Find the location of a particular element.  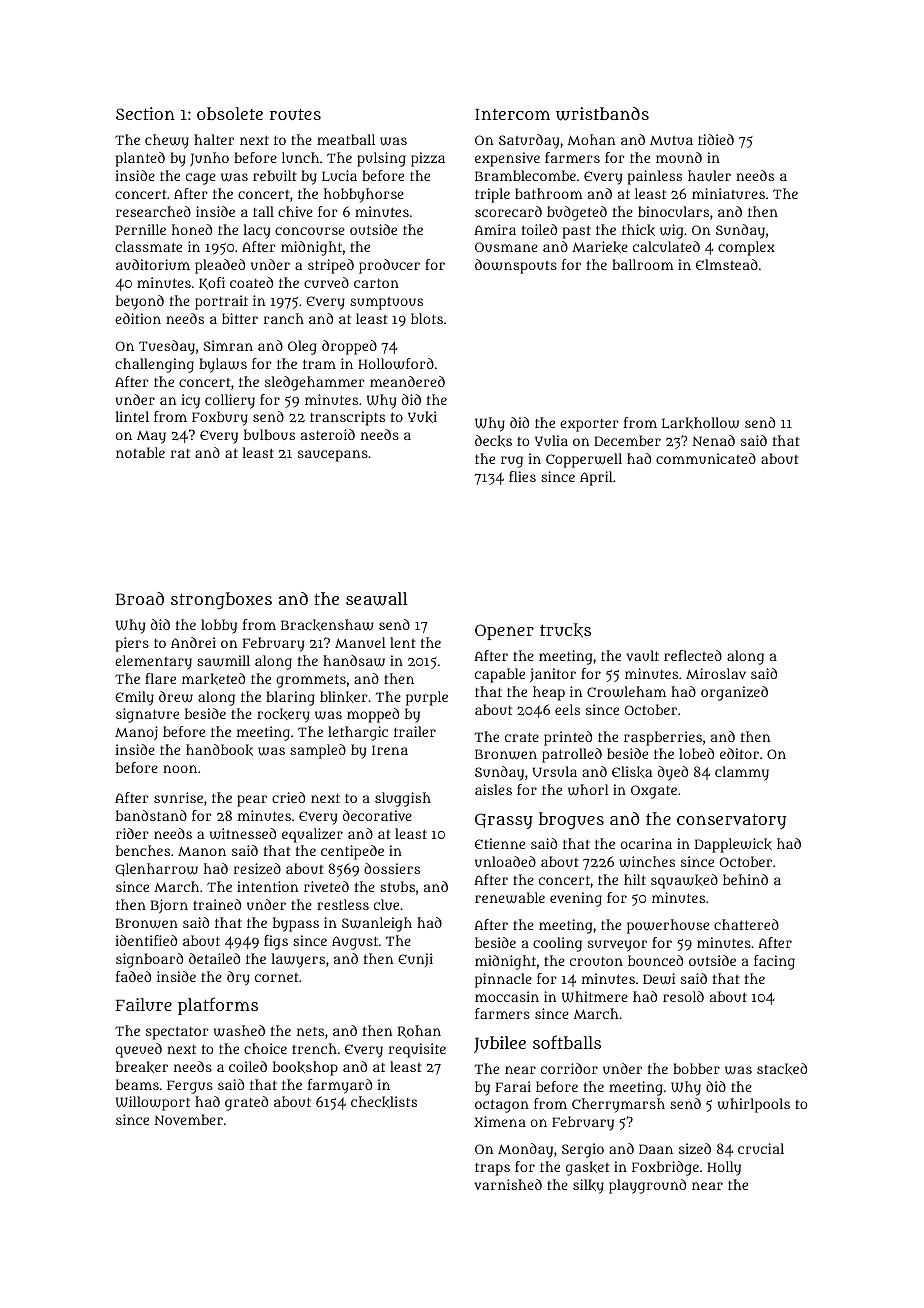

octagon is located at coordinates (502, 1106).
